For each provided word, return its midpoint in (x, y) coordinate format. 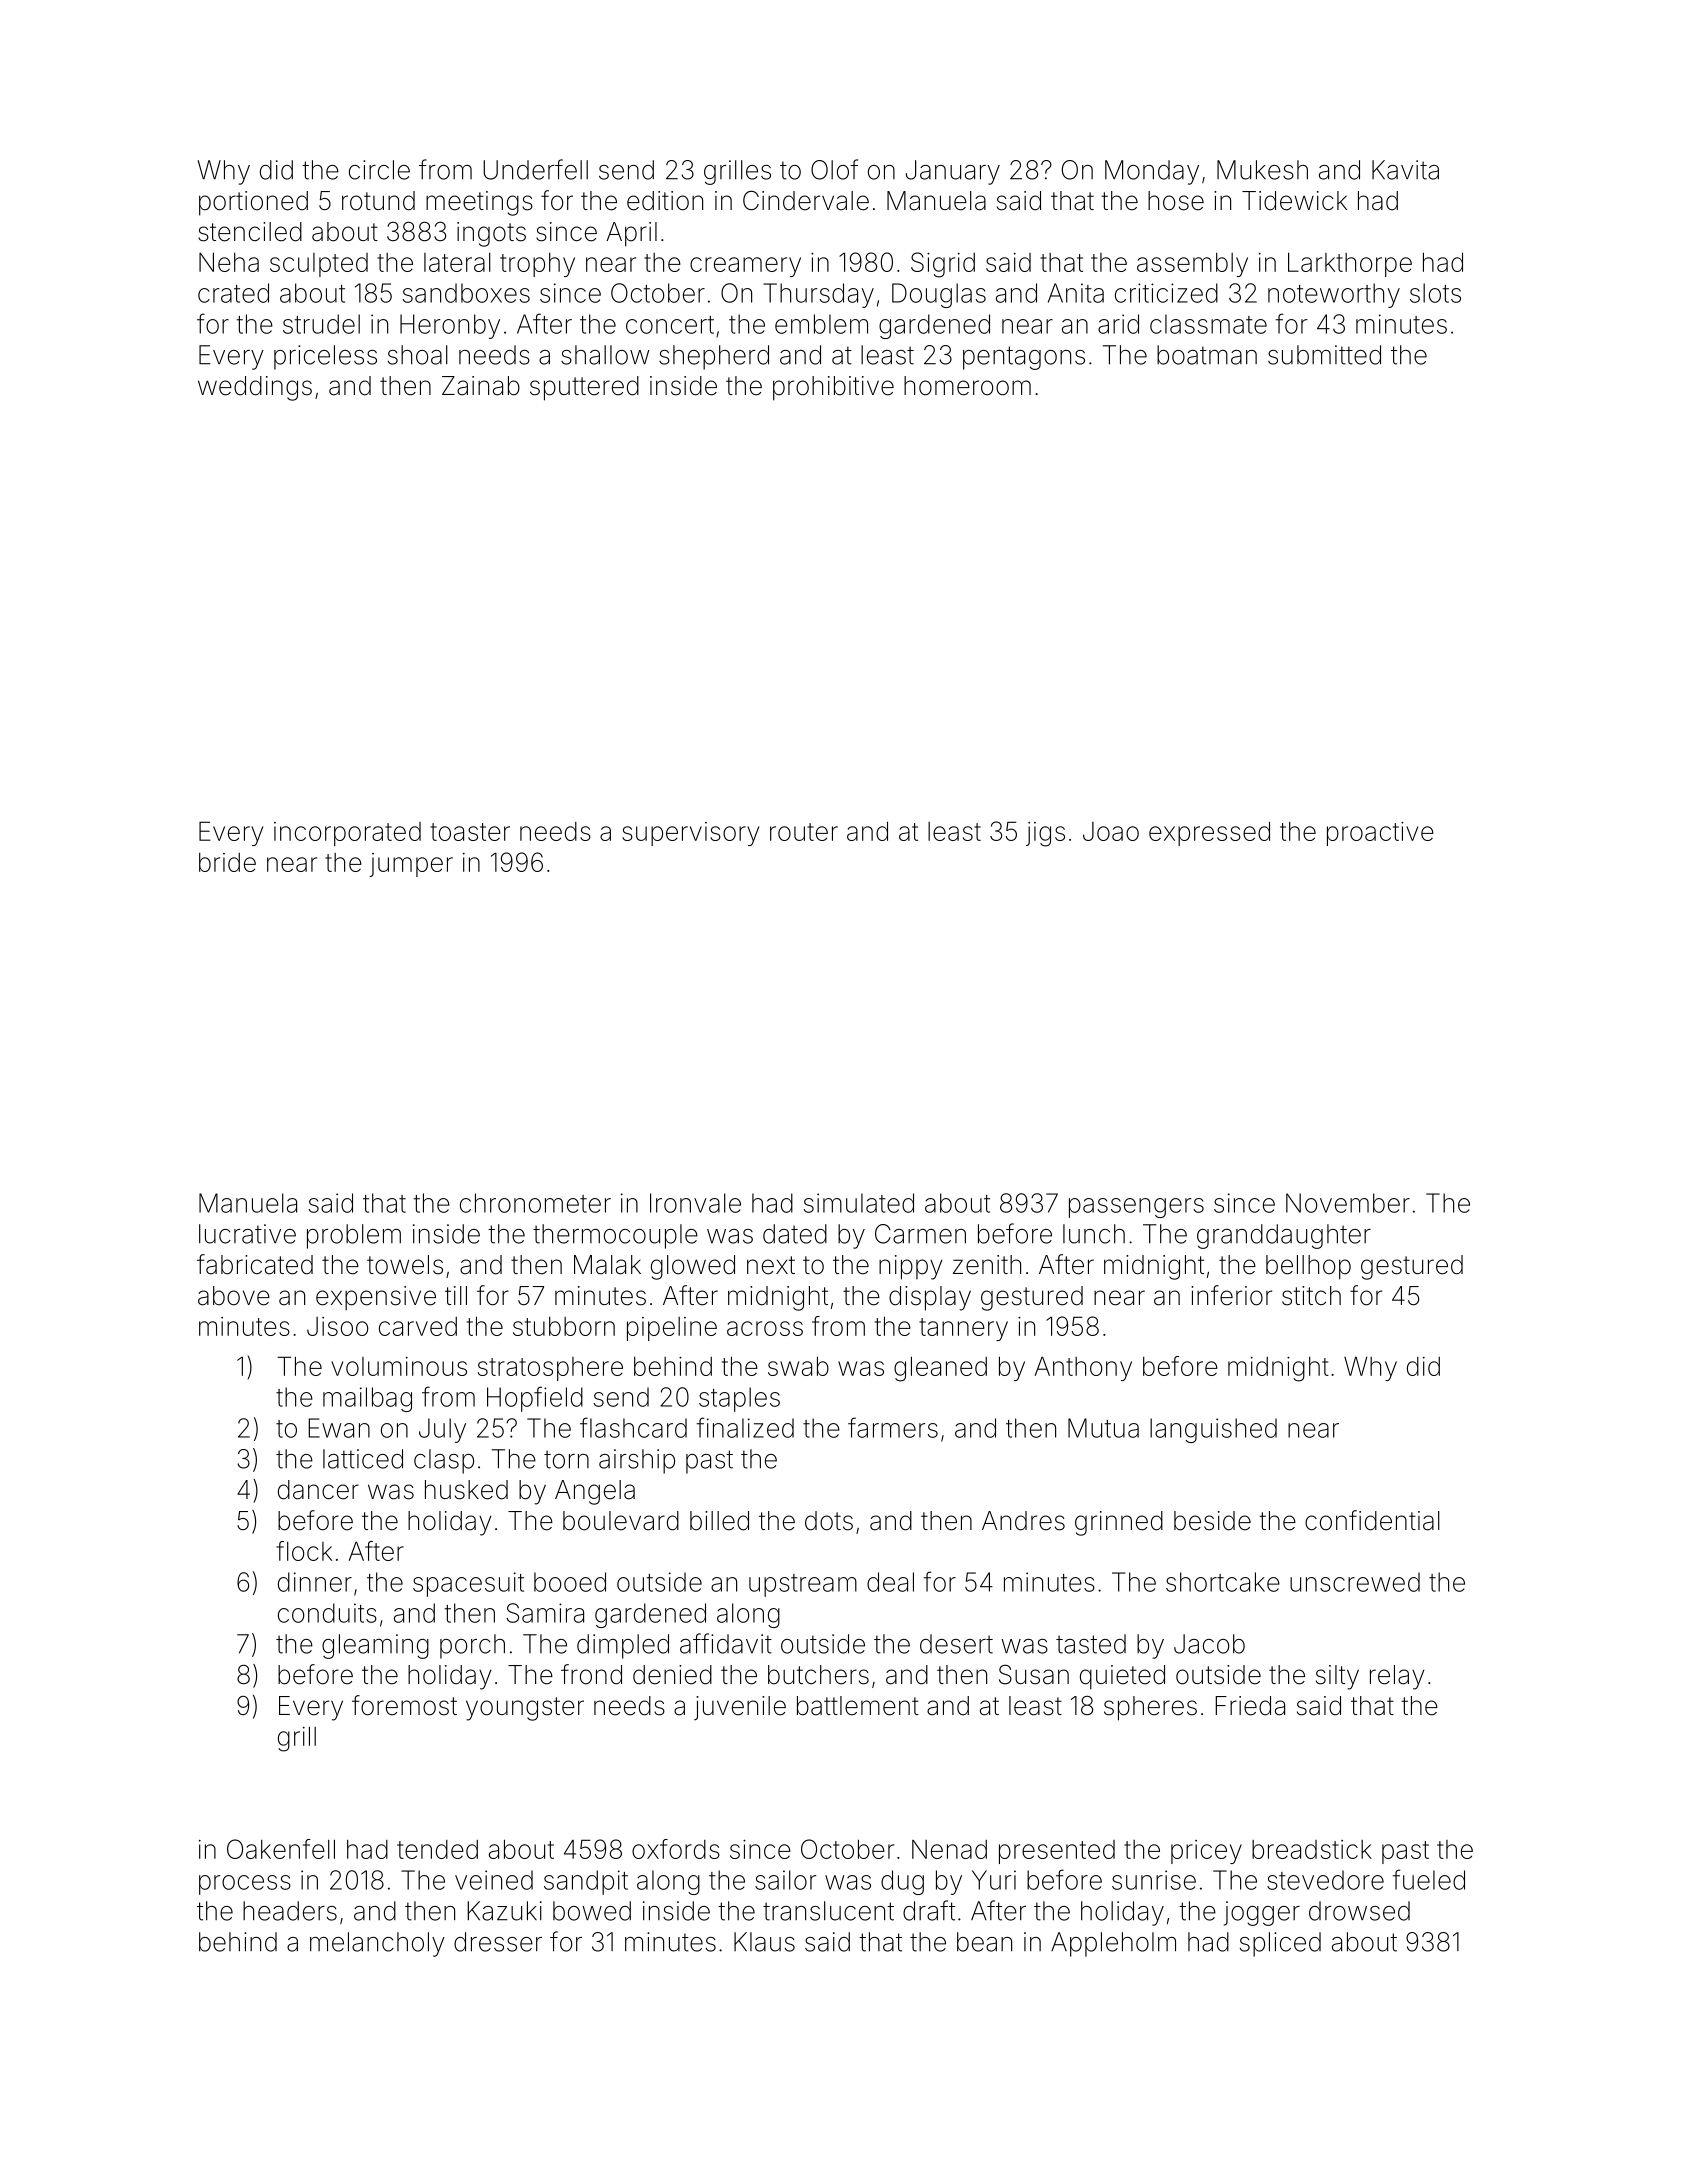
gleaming (375, 1646)
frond (591, 1674)
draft (929, 1910)
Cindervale (806, 200)
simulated (859, 1203)
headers (290, 1911)
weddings (255, 388)
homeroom (967, 386)
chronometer (535, 1203)
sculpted (319, 265)
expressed (1209, 833)
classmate (1208, 324)
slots (1435, 293)
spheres (1150, 1708)
